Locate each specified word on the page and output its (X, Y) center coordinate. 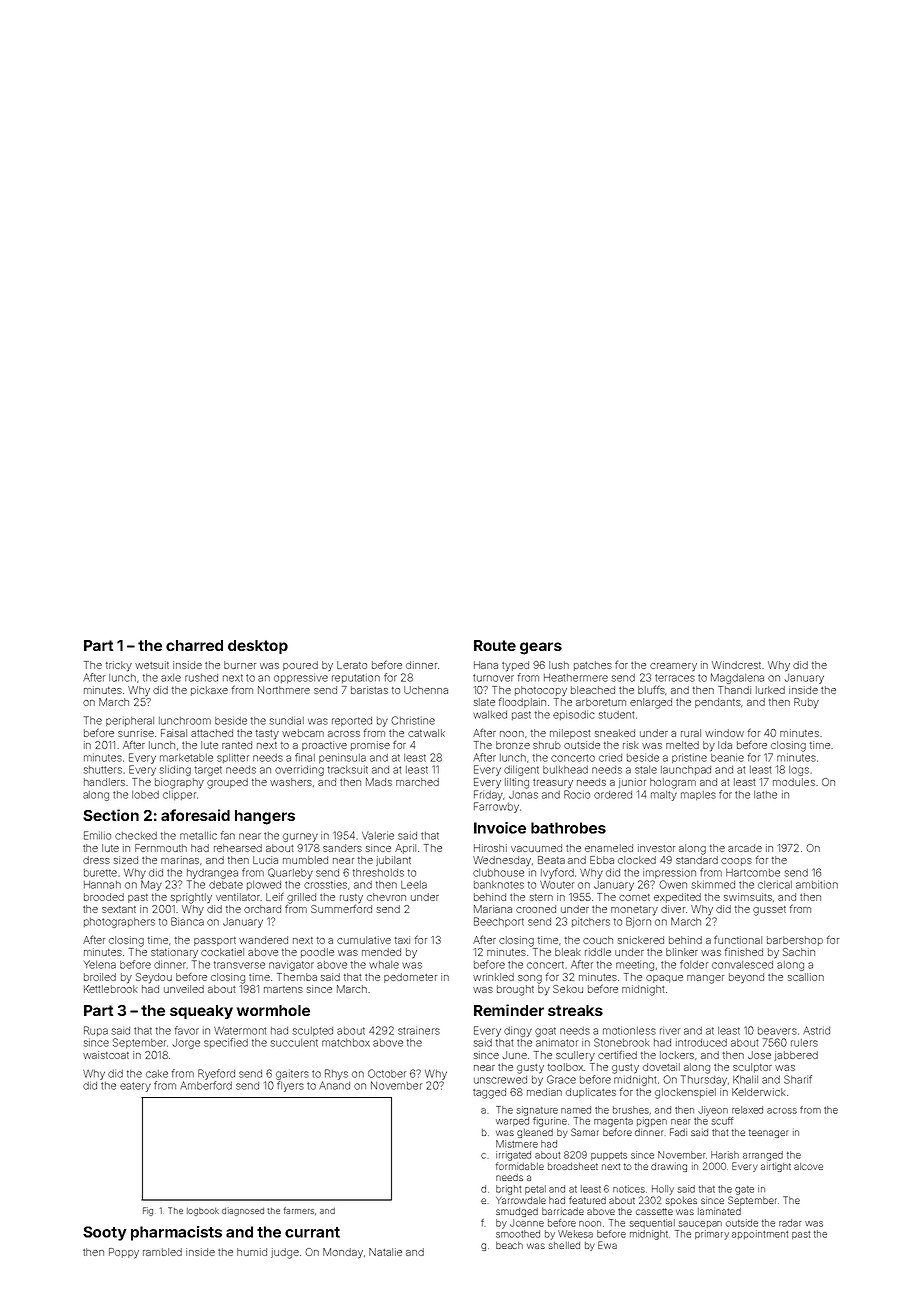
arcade (745, 848)
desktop (258, 647)
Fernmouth (161, 848)
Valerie (378, 835)
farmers (299, 1210)
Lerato (352, 665)
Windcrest (736, 665)
